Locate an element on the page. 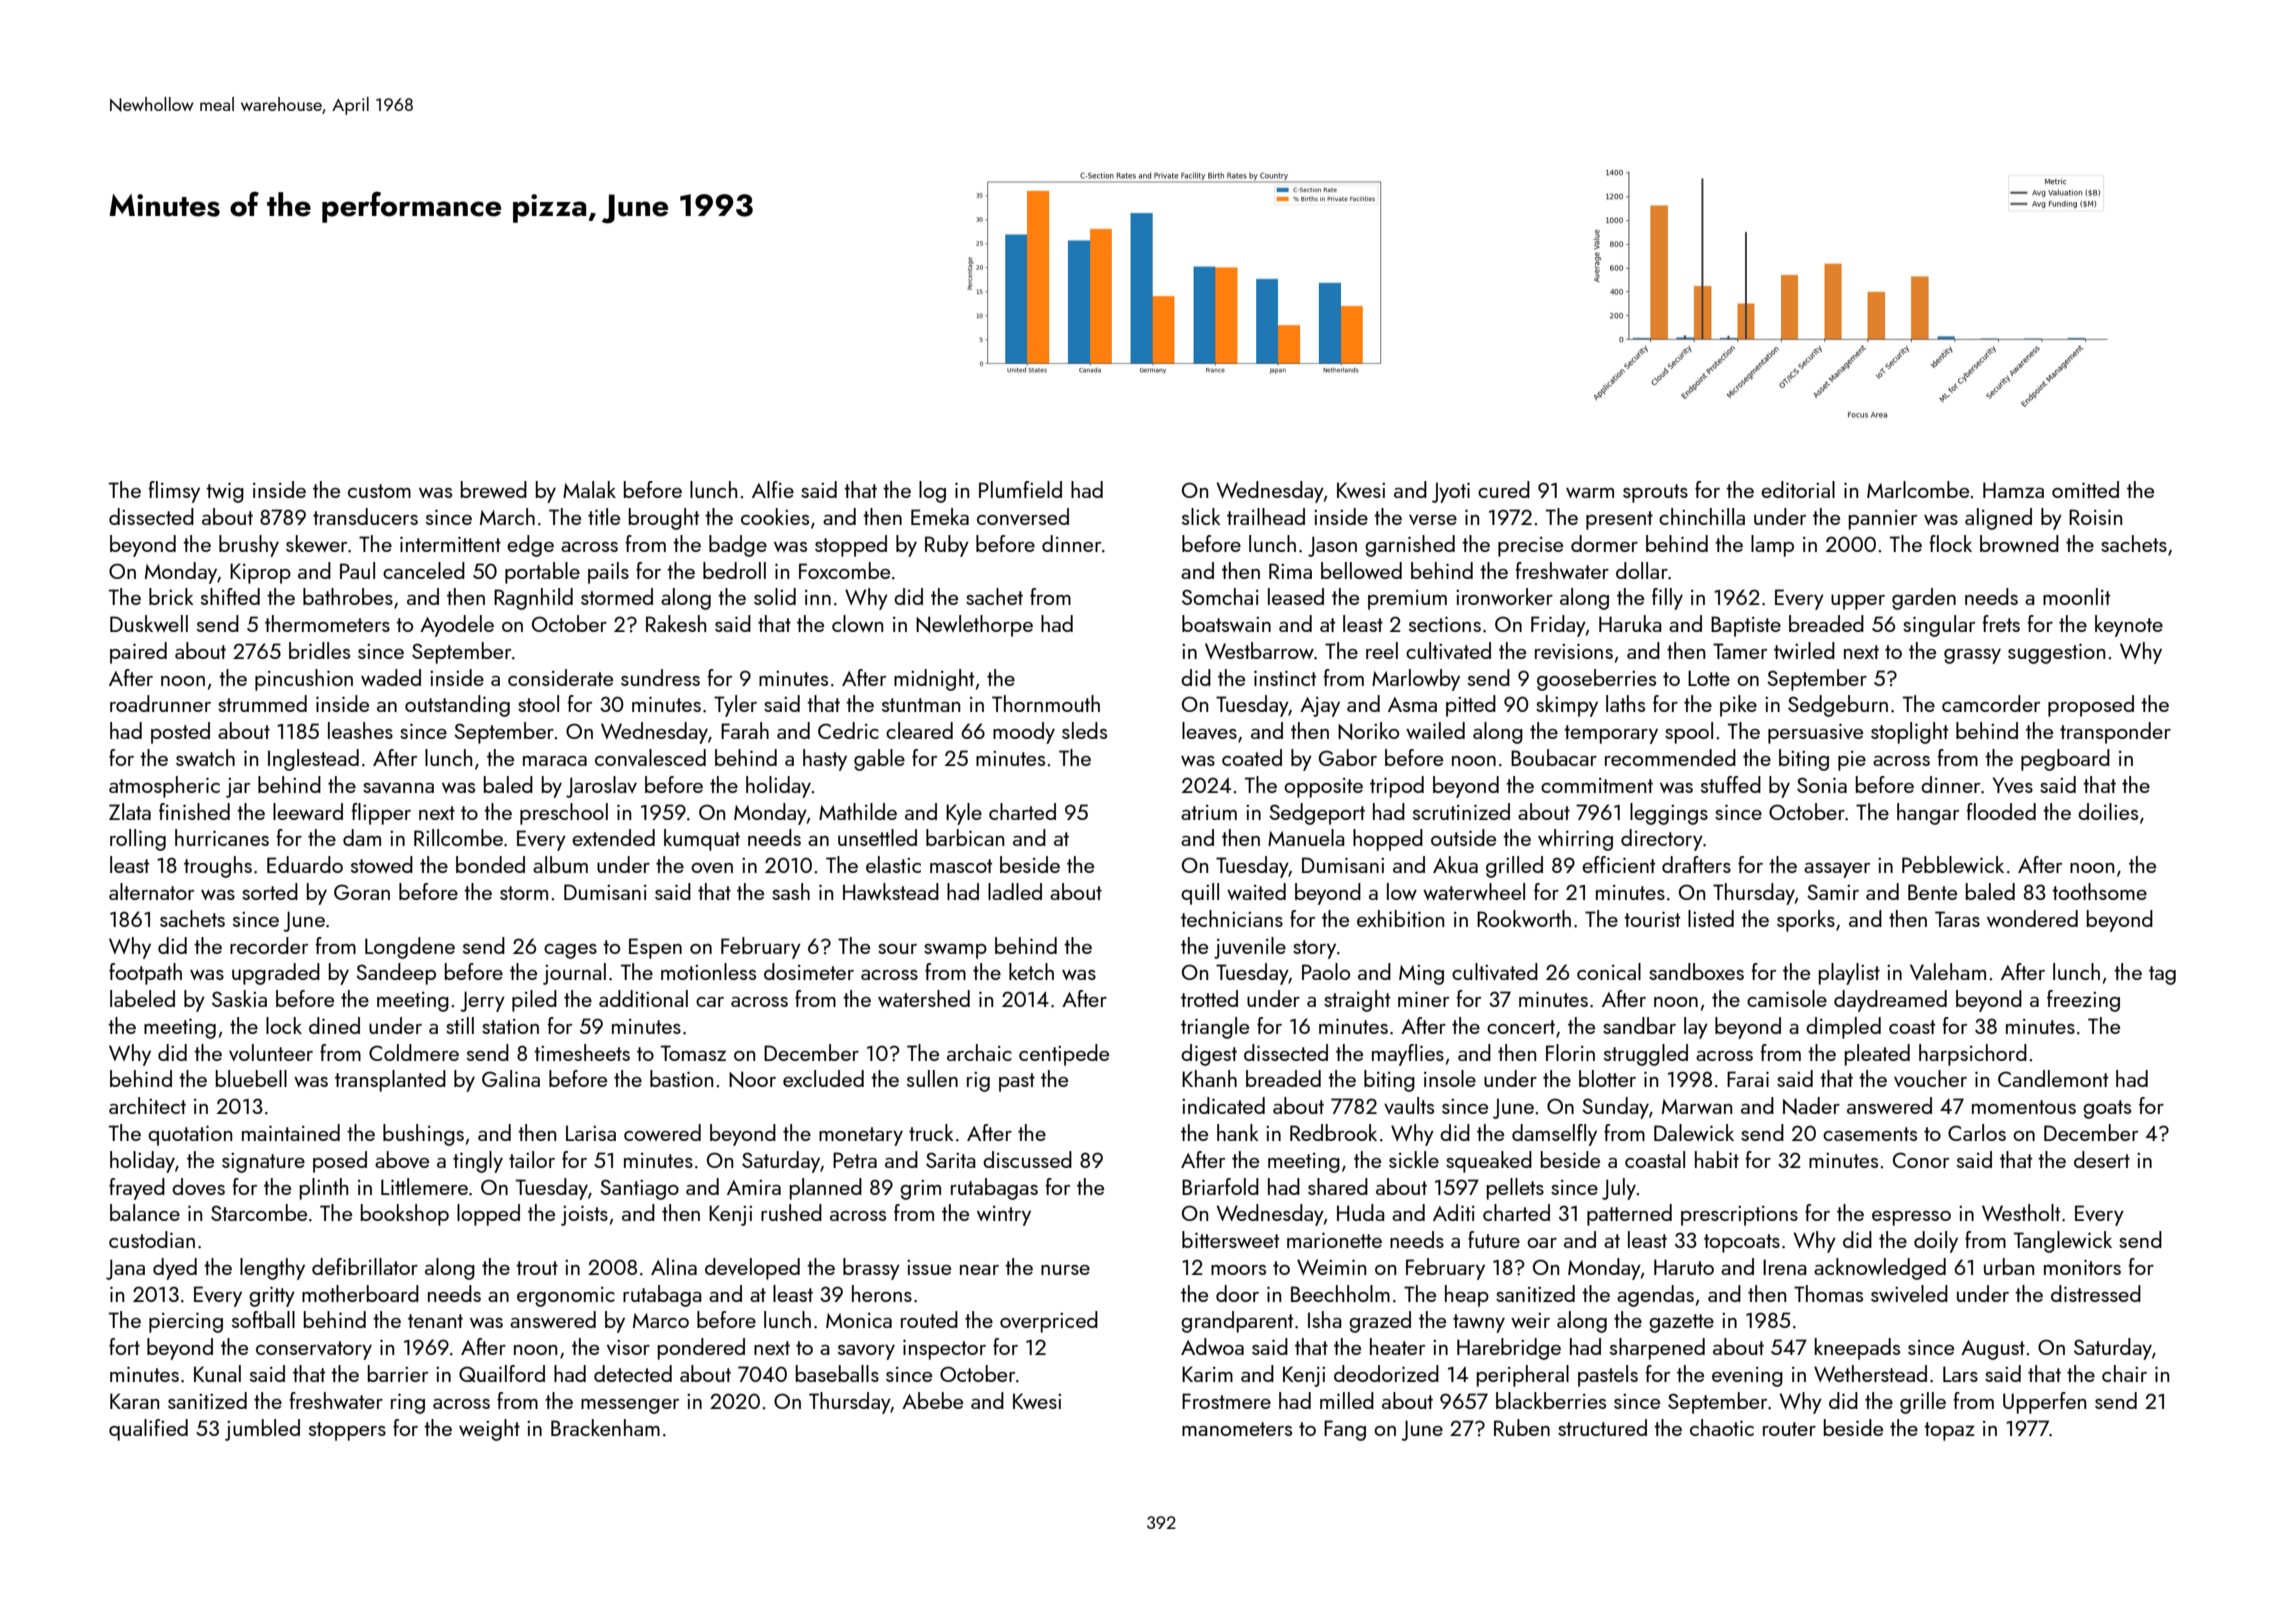 The image size is (2292, 1620). commitment is located at coordinates (1597, 785).
